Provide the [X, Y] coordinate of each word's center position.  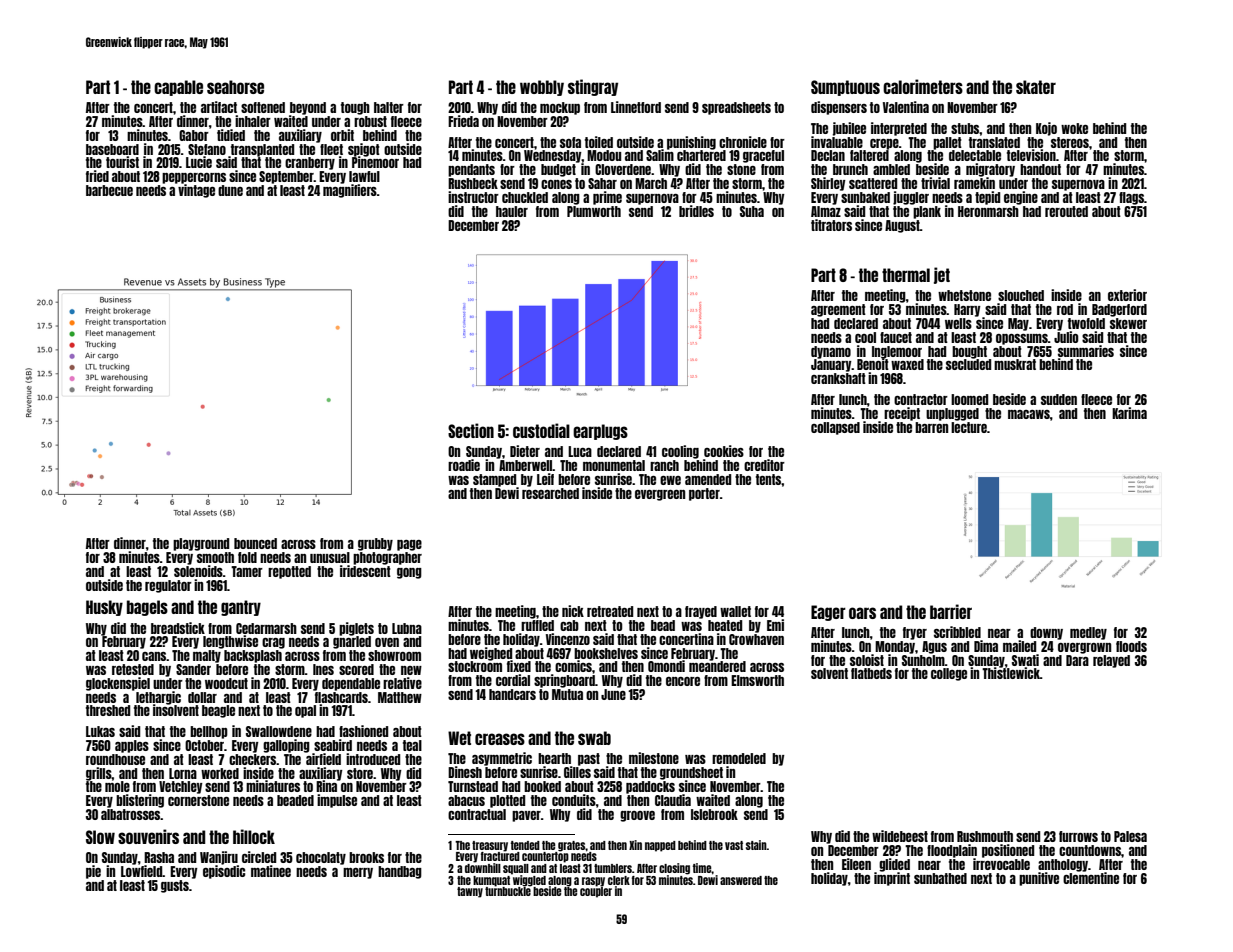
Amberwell [526, 465]
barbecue [109, 190]
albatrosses [131, 814]
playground [201, 544]
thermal [906, 275]
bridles [696, 211]
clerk [619, 880]
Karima [1129, 413]
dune [230, 190]
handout [1040, 169]
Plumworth [594, 211]
